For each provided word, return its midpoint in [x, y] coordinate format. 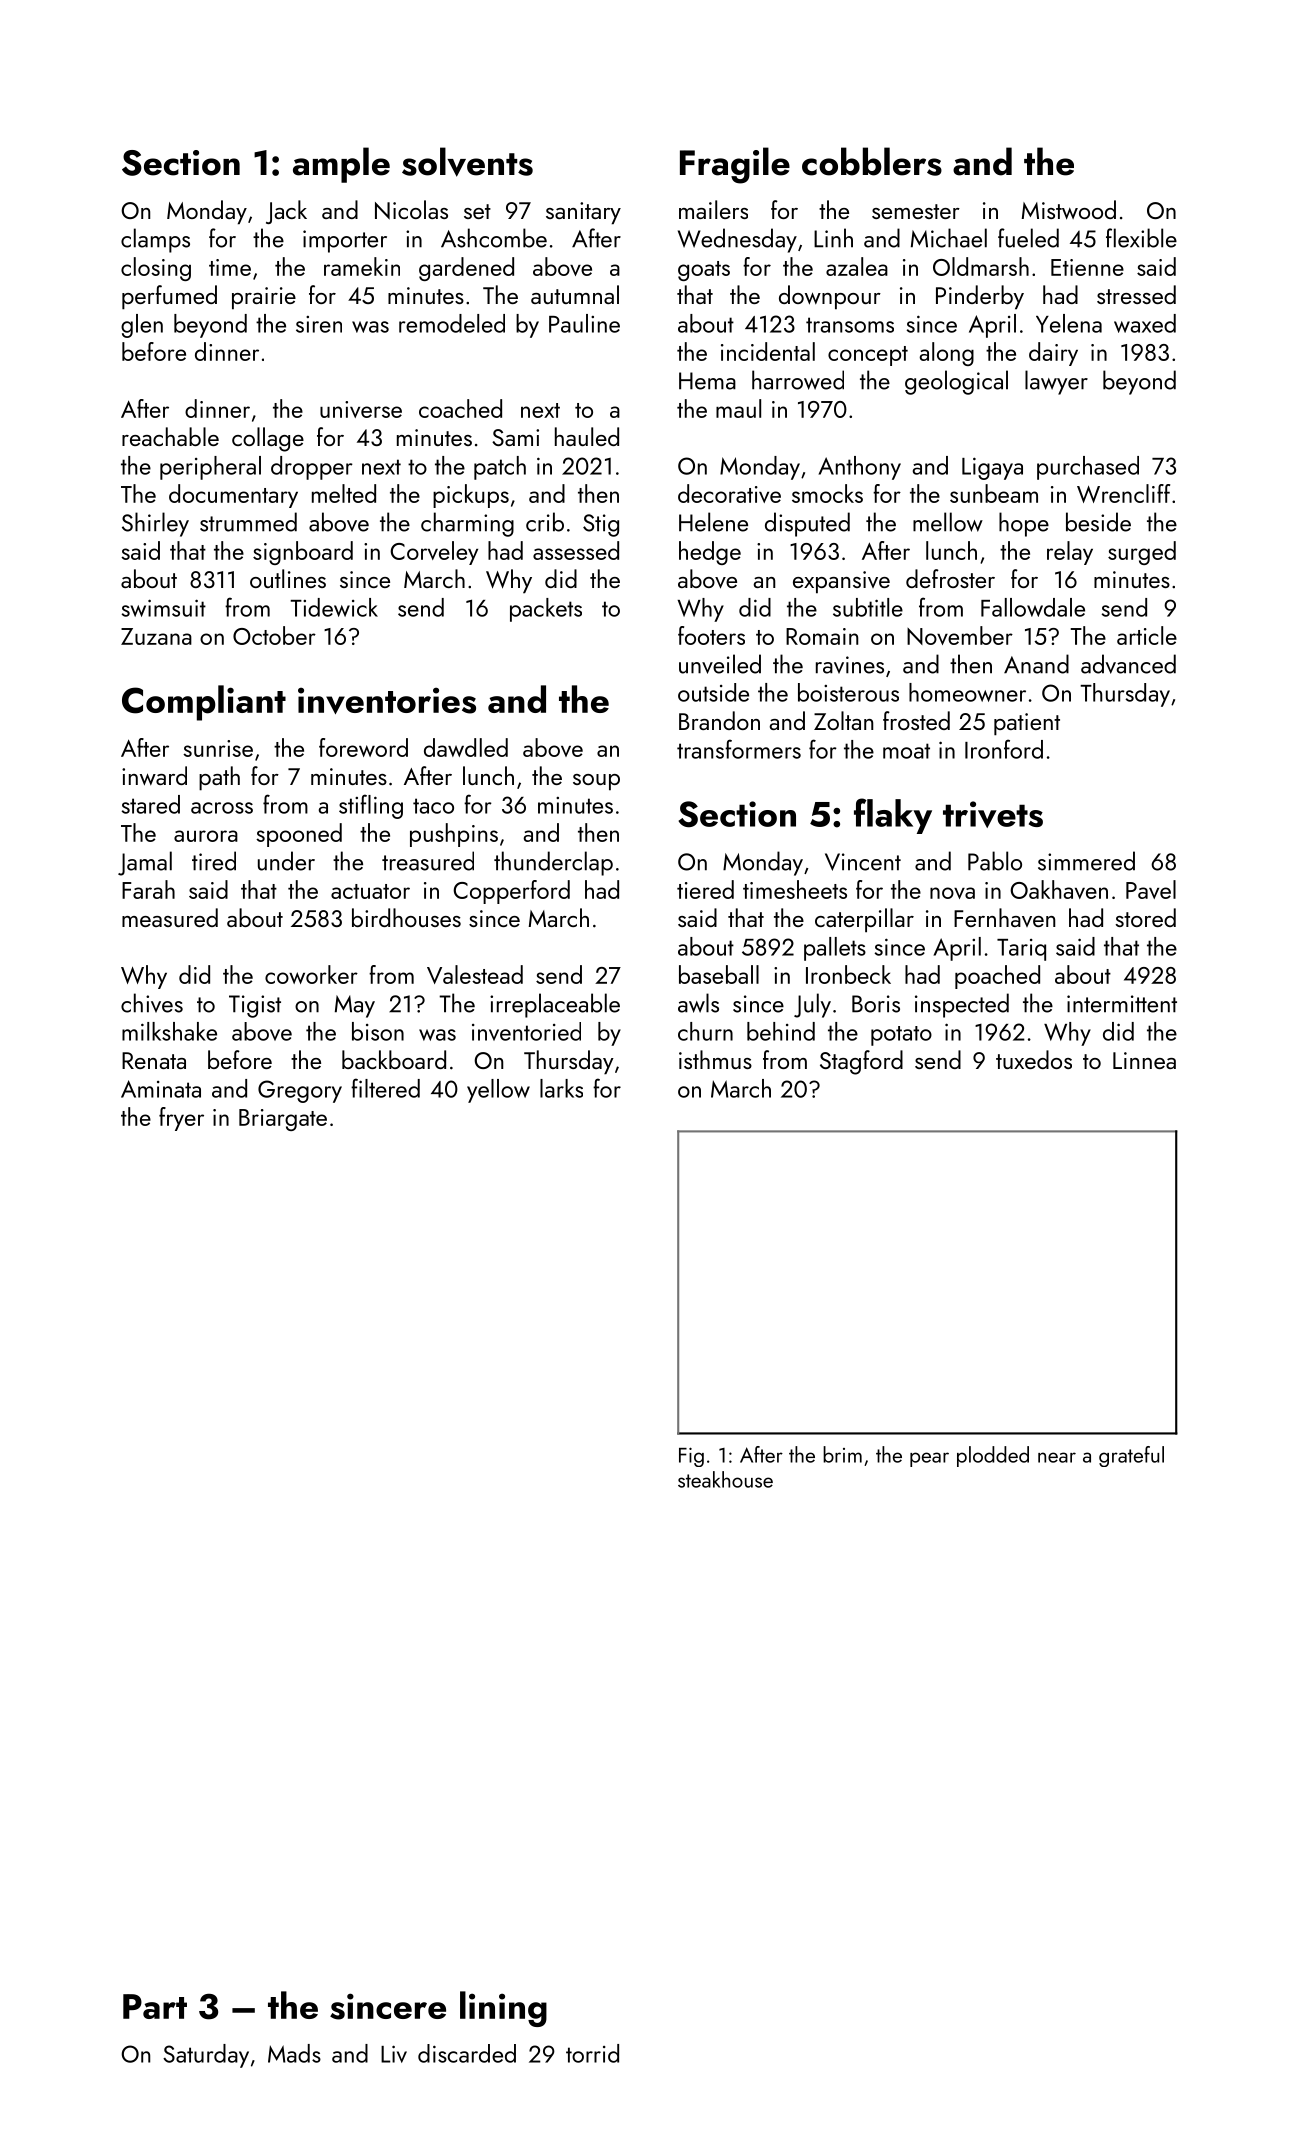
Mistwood [1069, 210]
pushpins [454, 835]
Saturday [206, 2056]
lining [503, 2009]
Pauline [584, 323]
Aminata [161, 1089]
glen [142, 326]
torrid [592, 2053]
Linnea [1144, 1060]
